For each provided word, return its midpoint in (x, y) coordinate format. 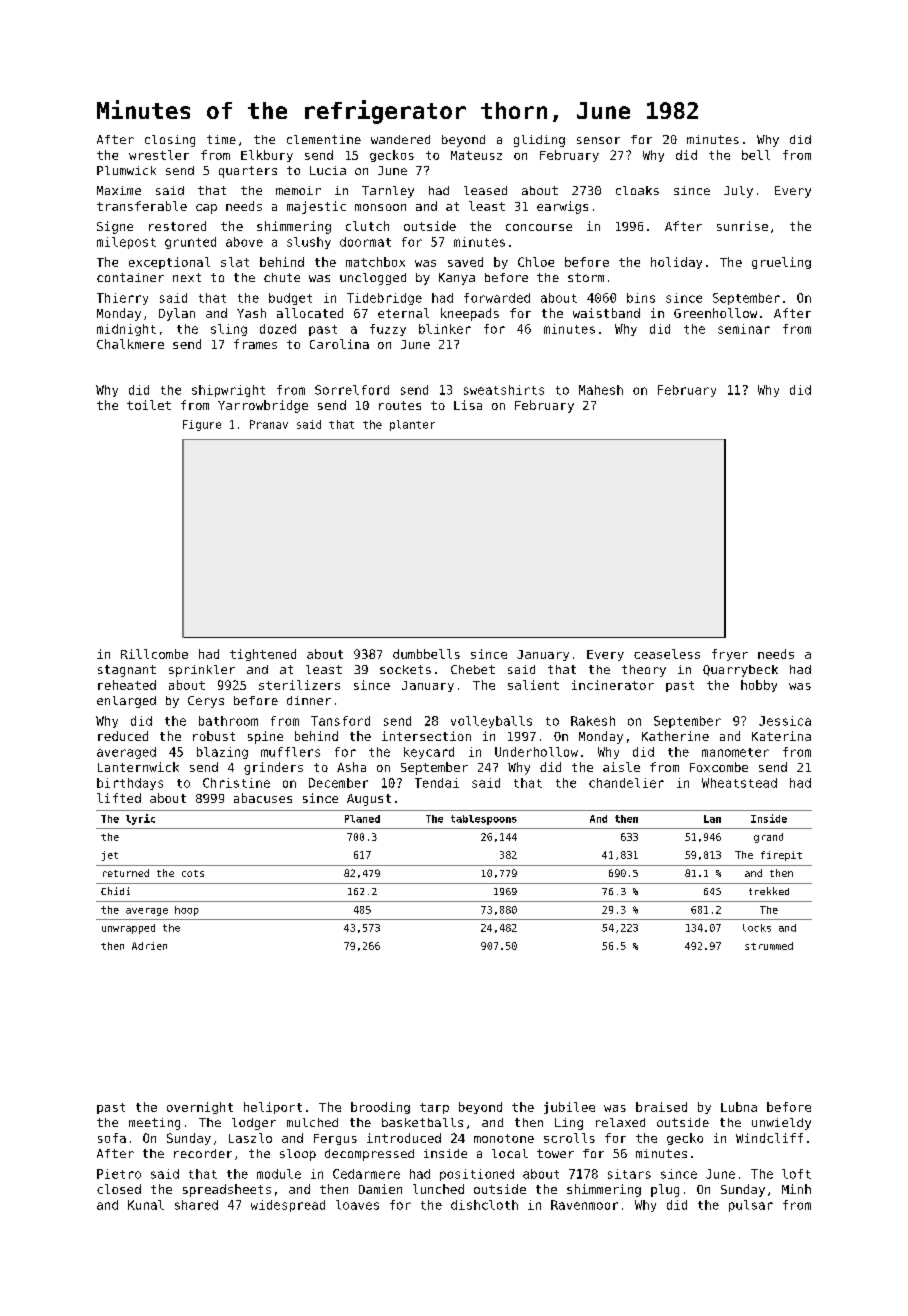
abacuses (263, 798)
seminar (744, 329)
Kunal (146, 1205)
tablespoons (484, 820)
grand (768, 838)
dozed (278, 329)
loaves (357, 1205)
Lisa (468, 405)
